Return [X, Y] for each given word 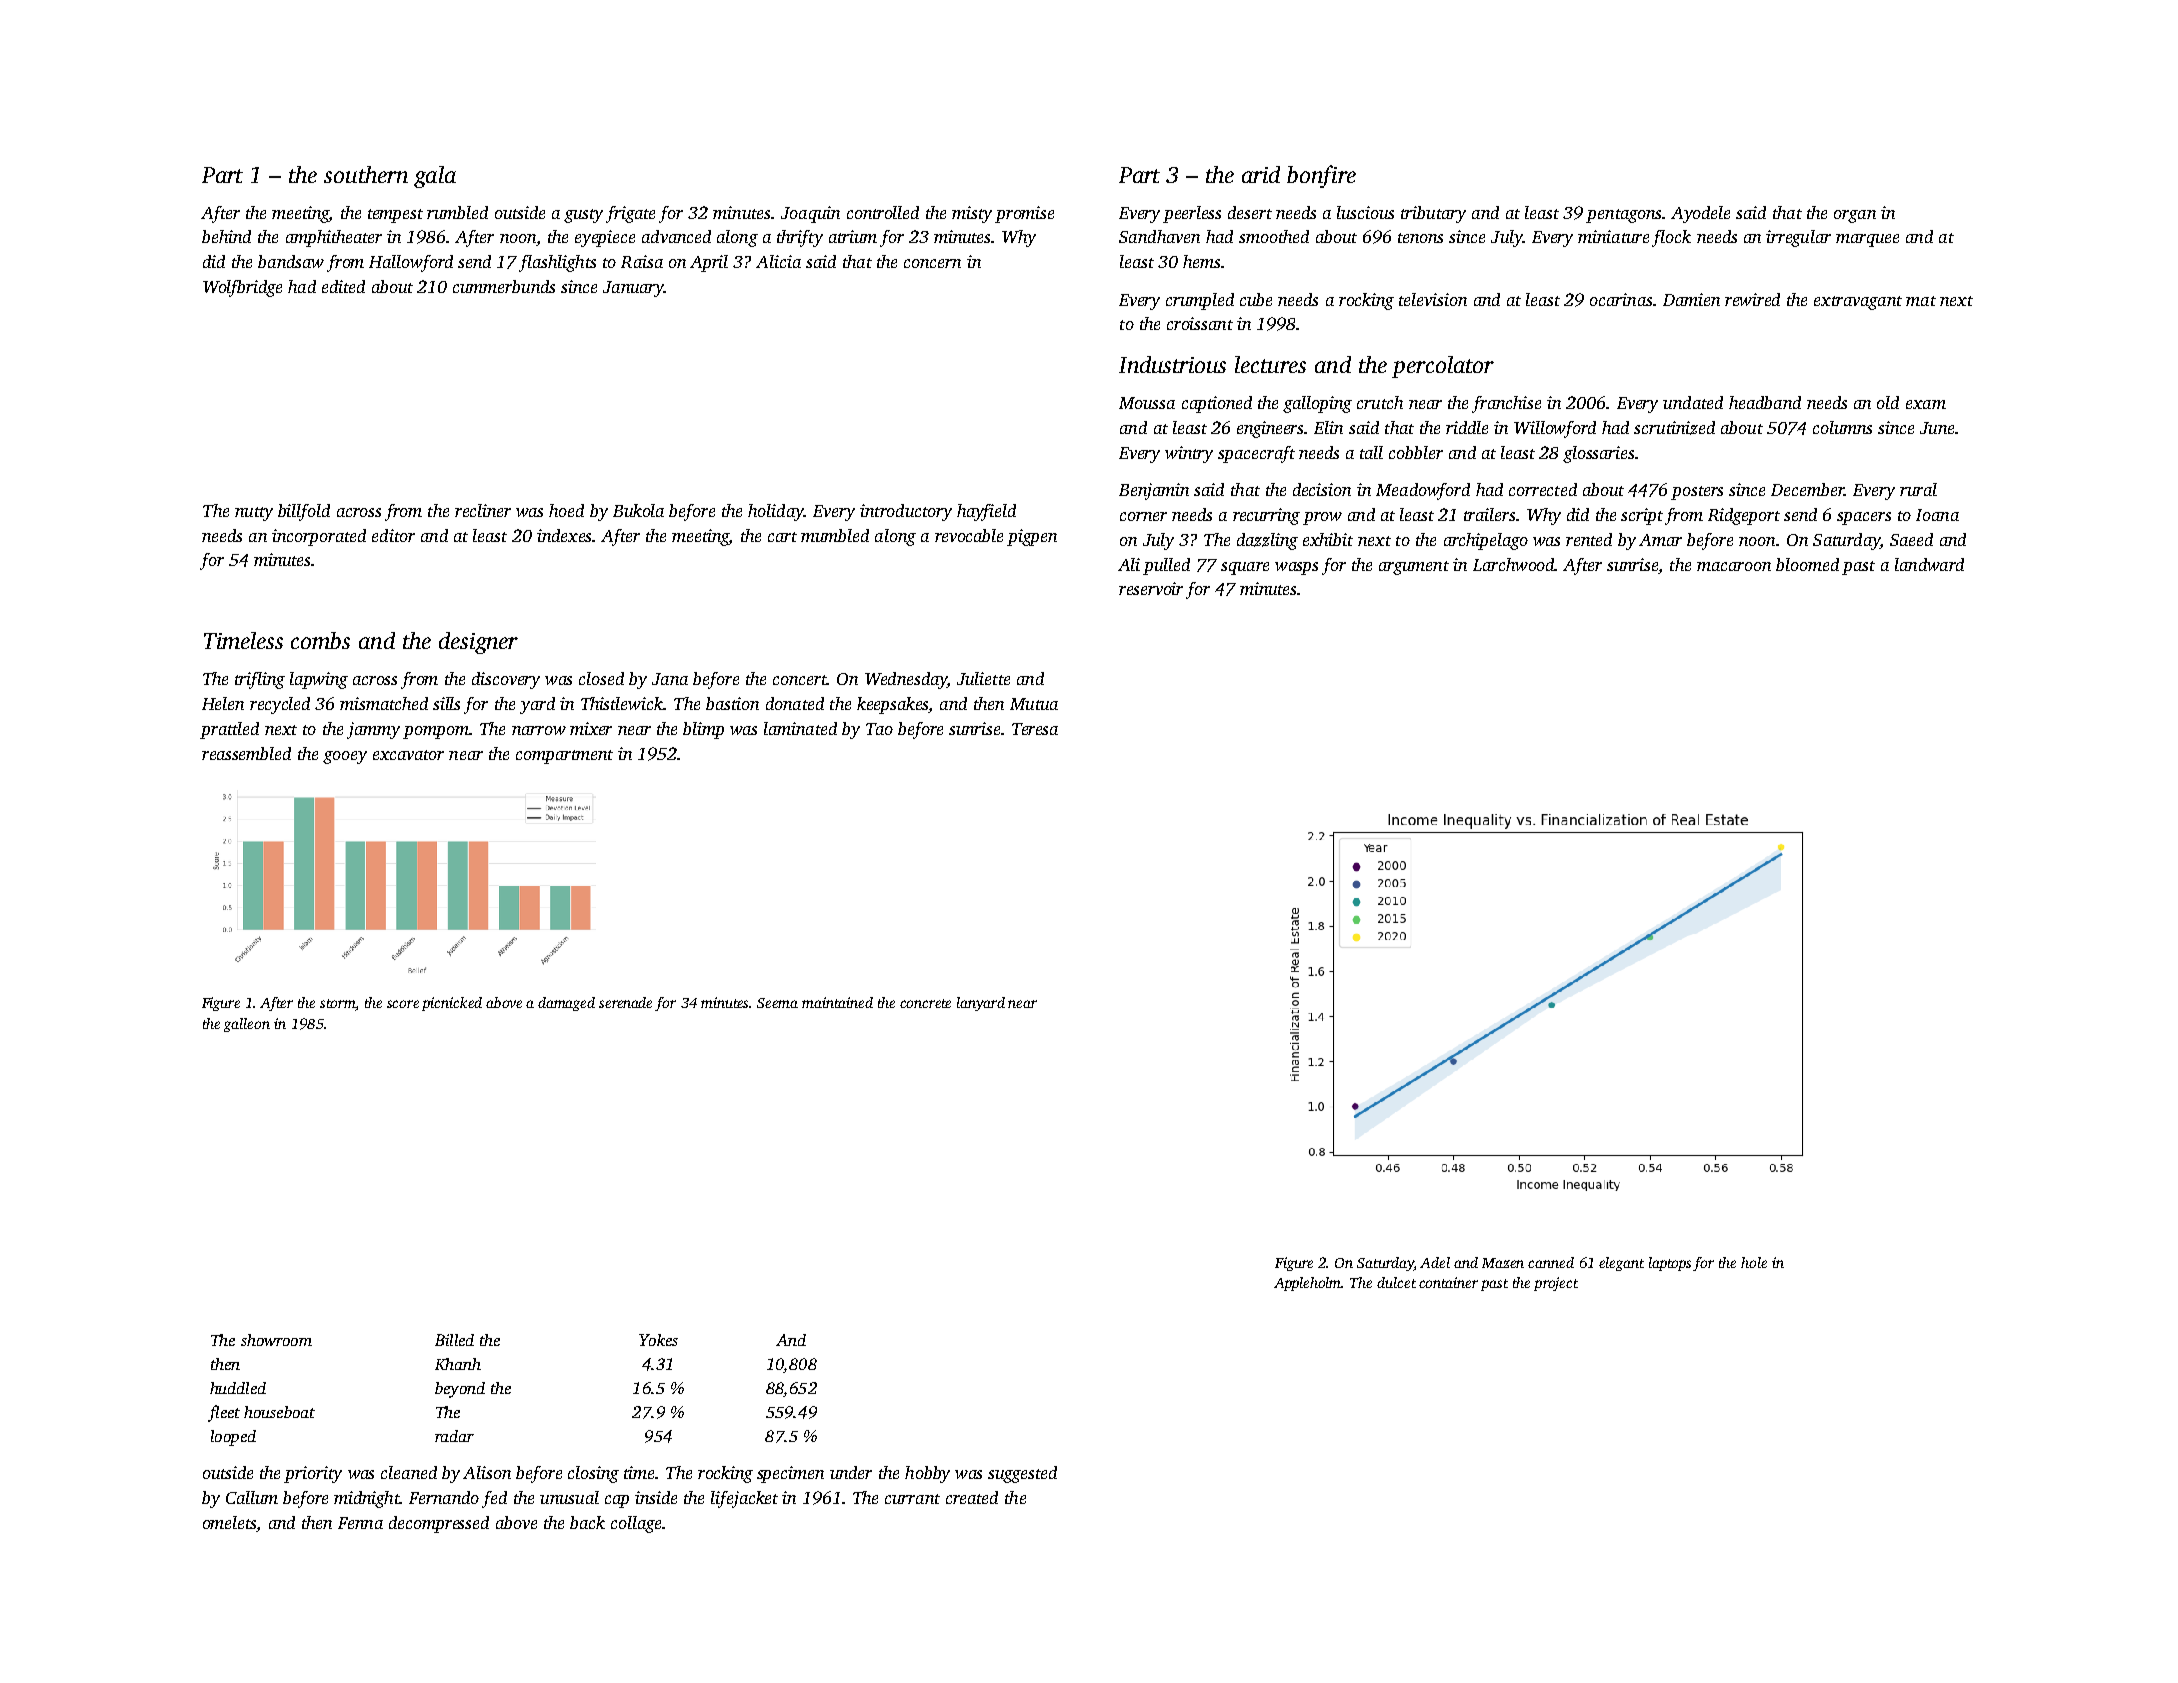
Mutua [1034, 704]
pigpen [1032, 537]
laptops [1670, 1264]
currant [912, 1499]
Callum [252, 1497]
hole [1754, 1262]
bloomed [1807, 564]
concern [932, 263]
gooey [345, 757]
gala [435, 177]
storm [337, 1003]
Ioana [1937, 515]
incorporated [319, 537]
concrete [925, 1003]
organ [1855, 216]
